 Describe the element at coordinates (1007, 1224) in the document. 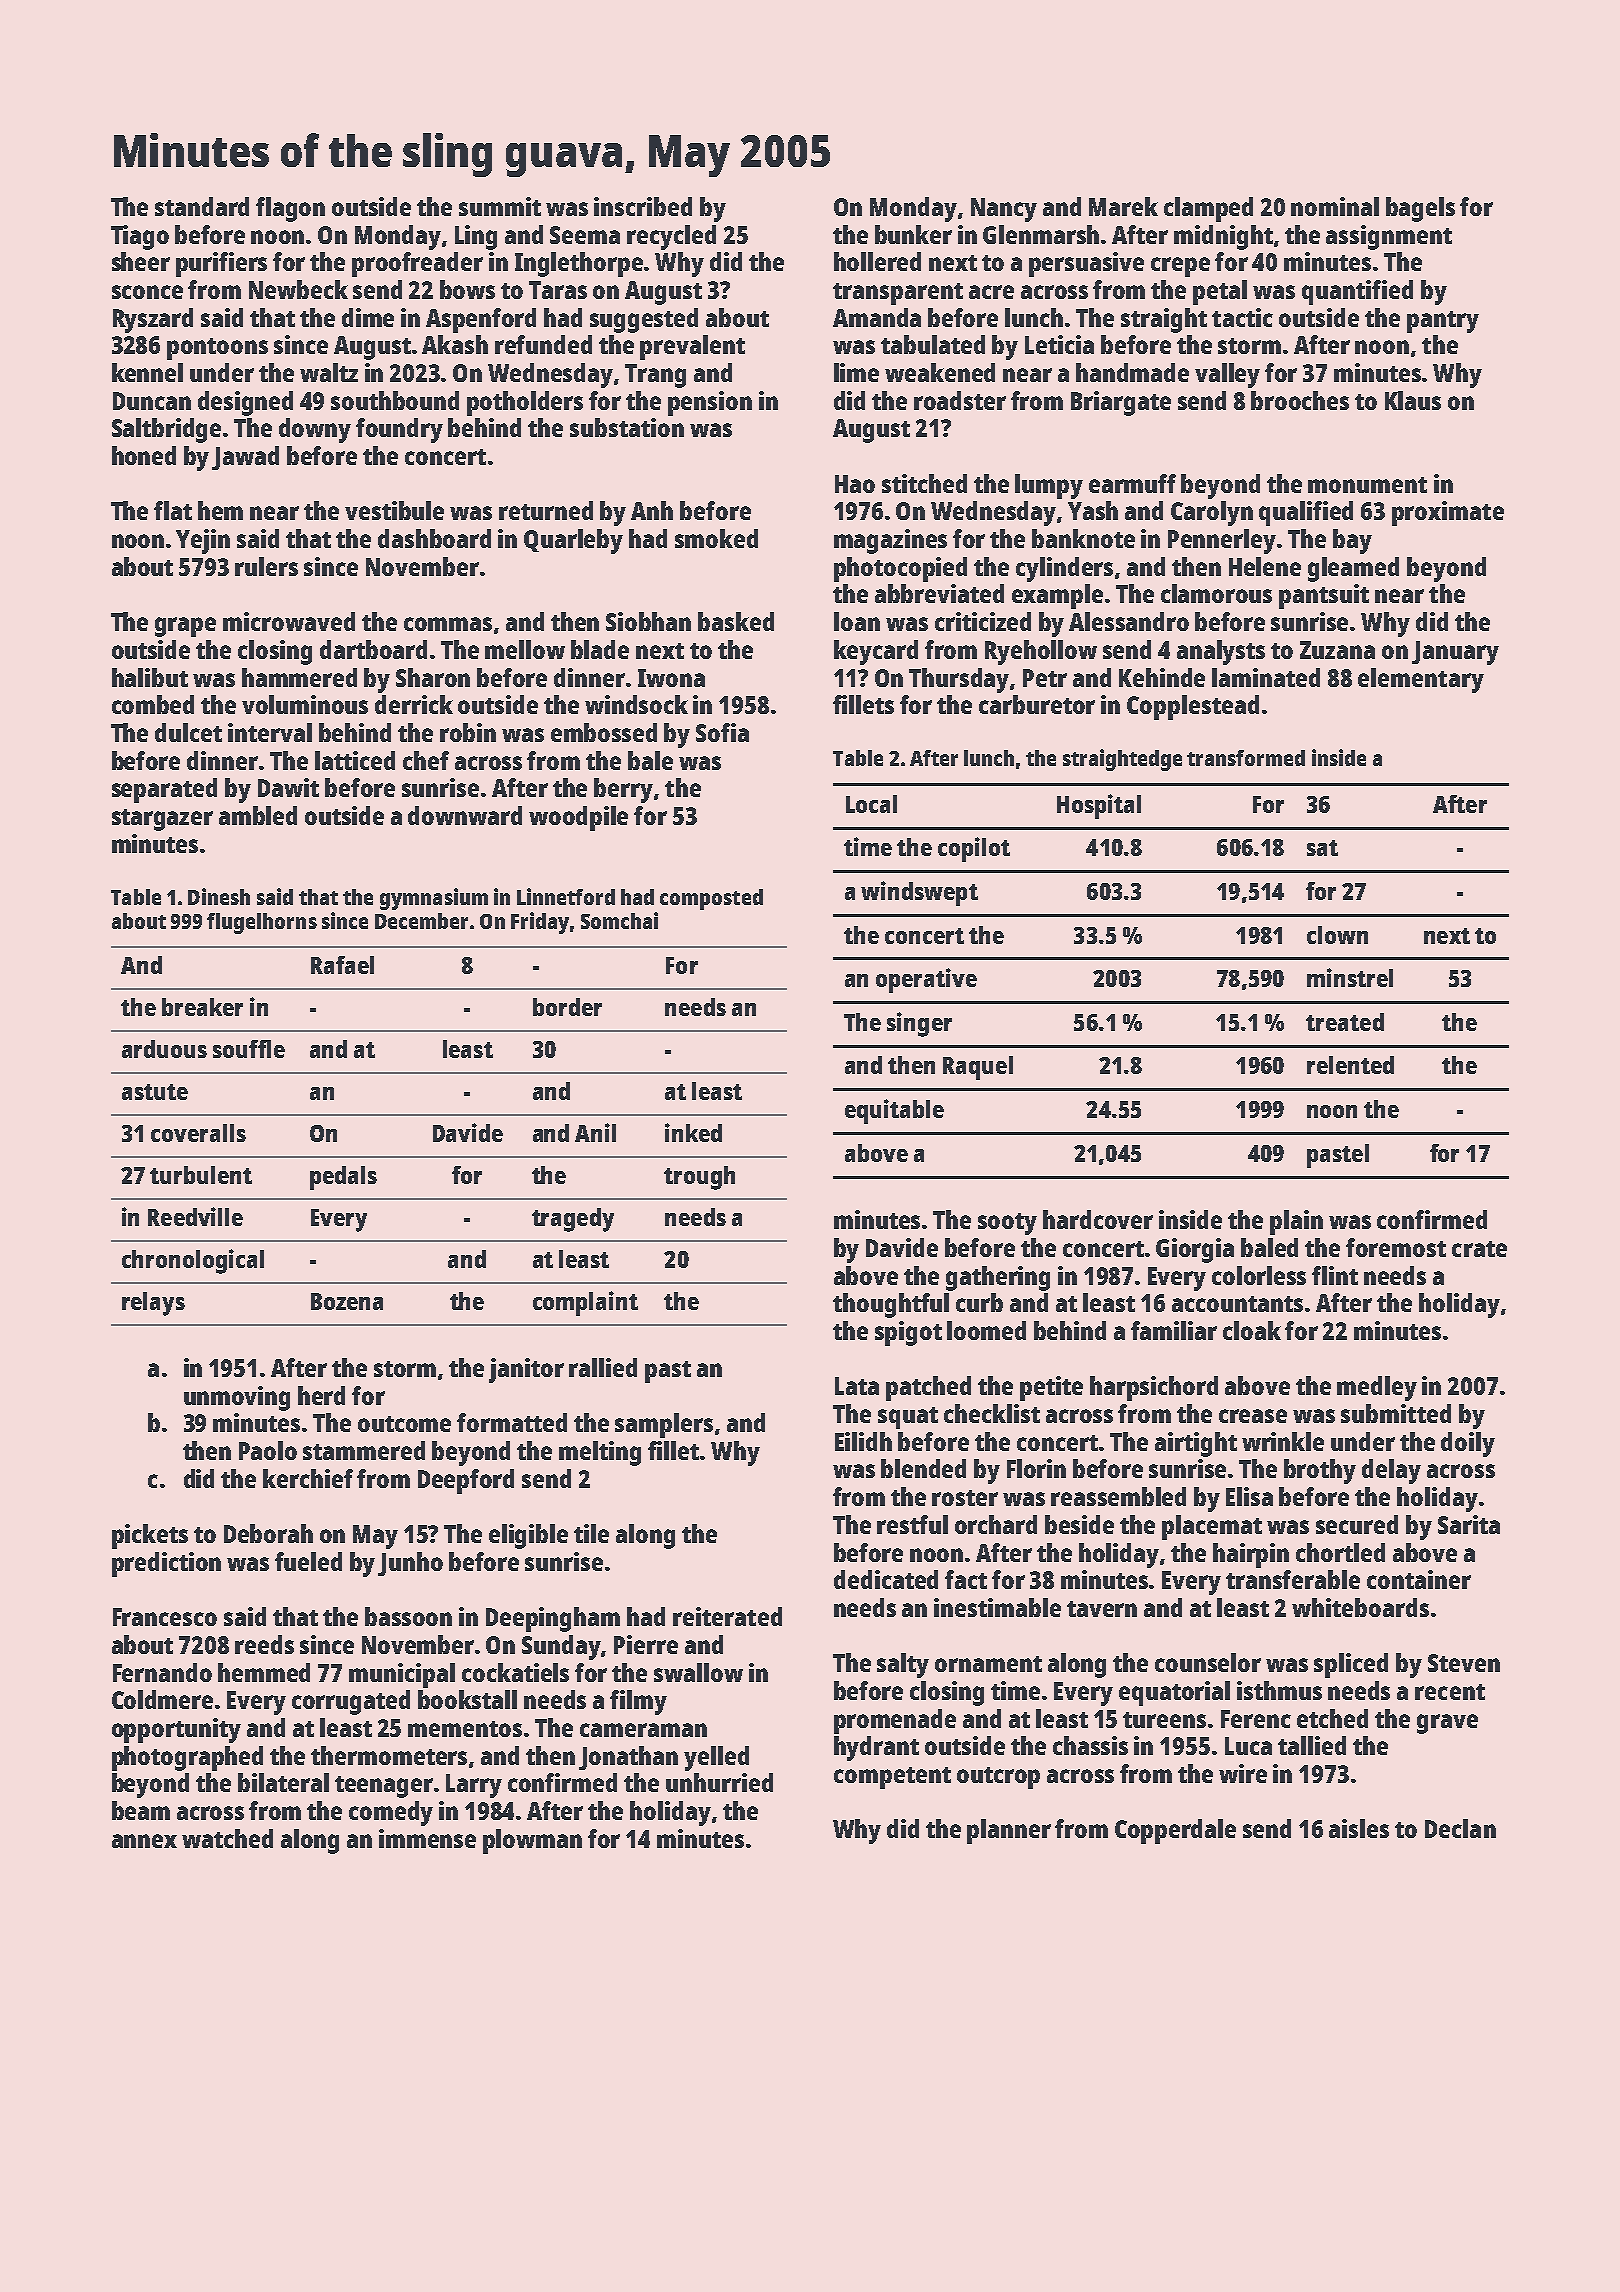

I see `sooty` at that location.
